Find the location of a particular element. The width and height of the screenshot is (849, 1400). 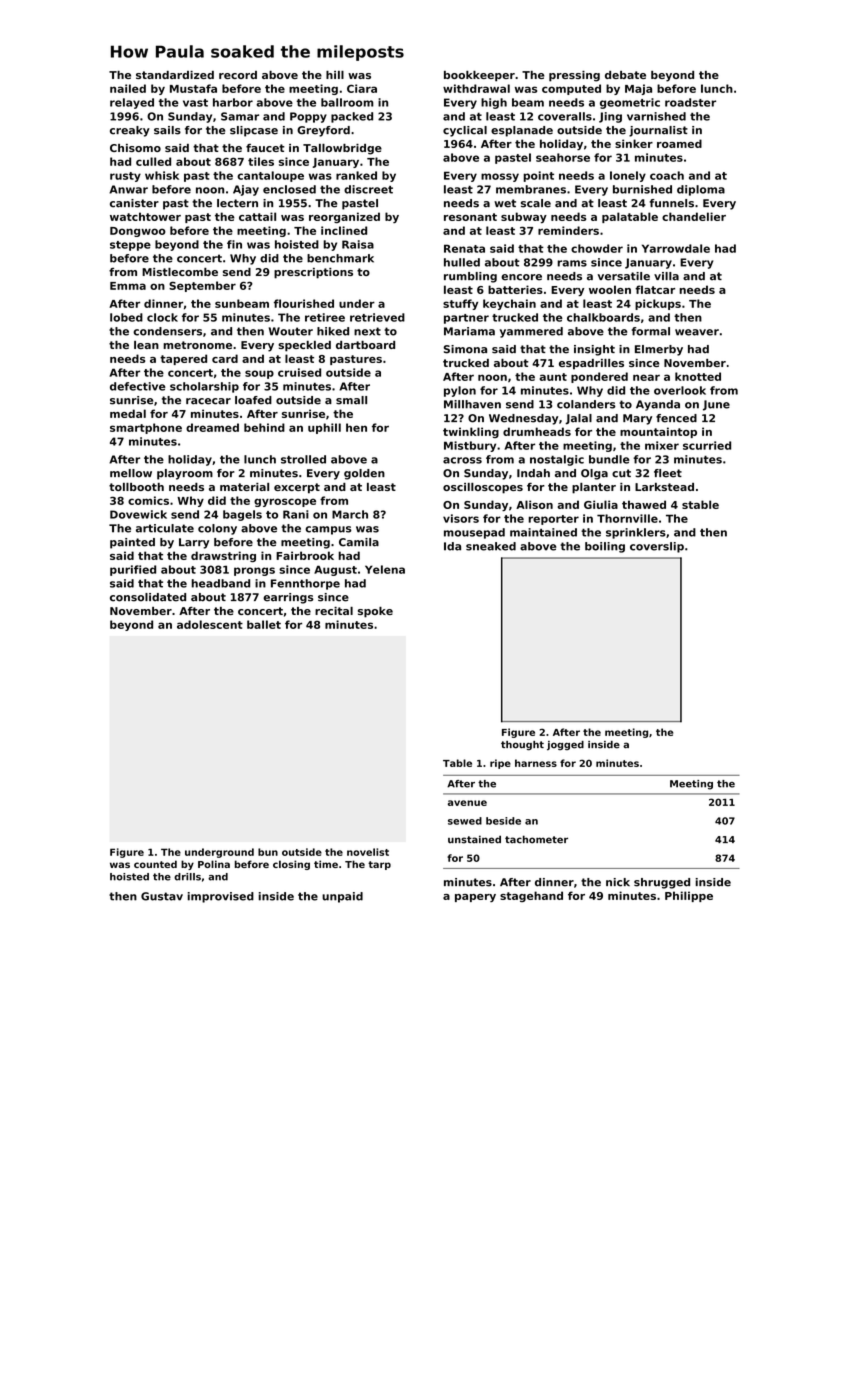

record is located at coordinates (238, 75).
